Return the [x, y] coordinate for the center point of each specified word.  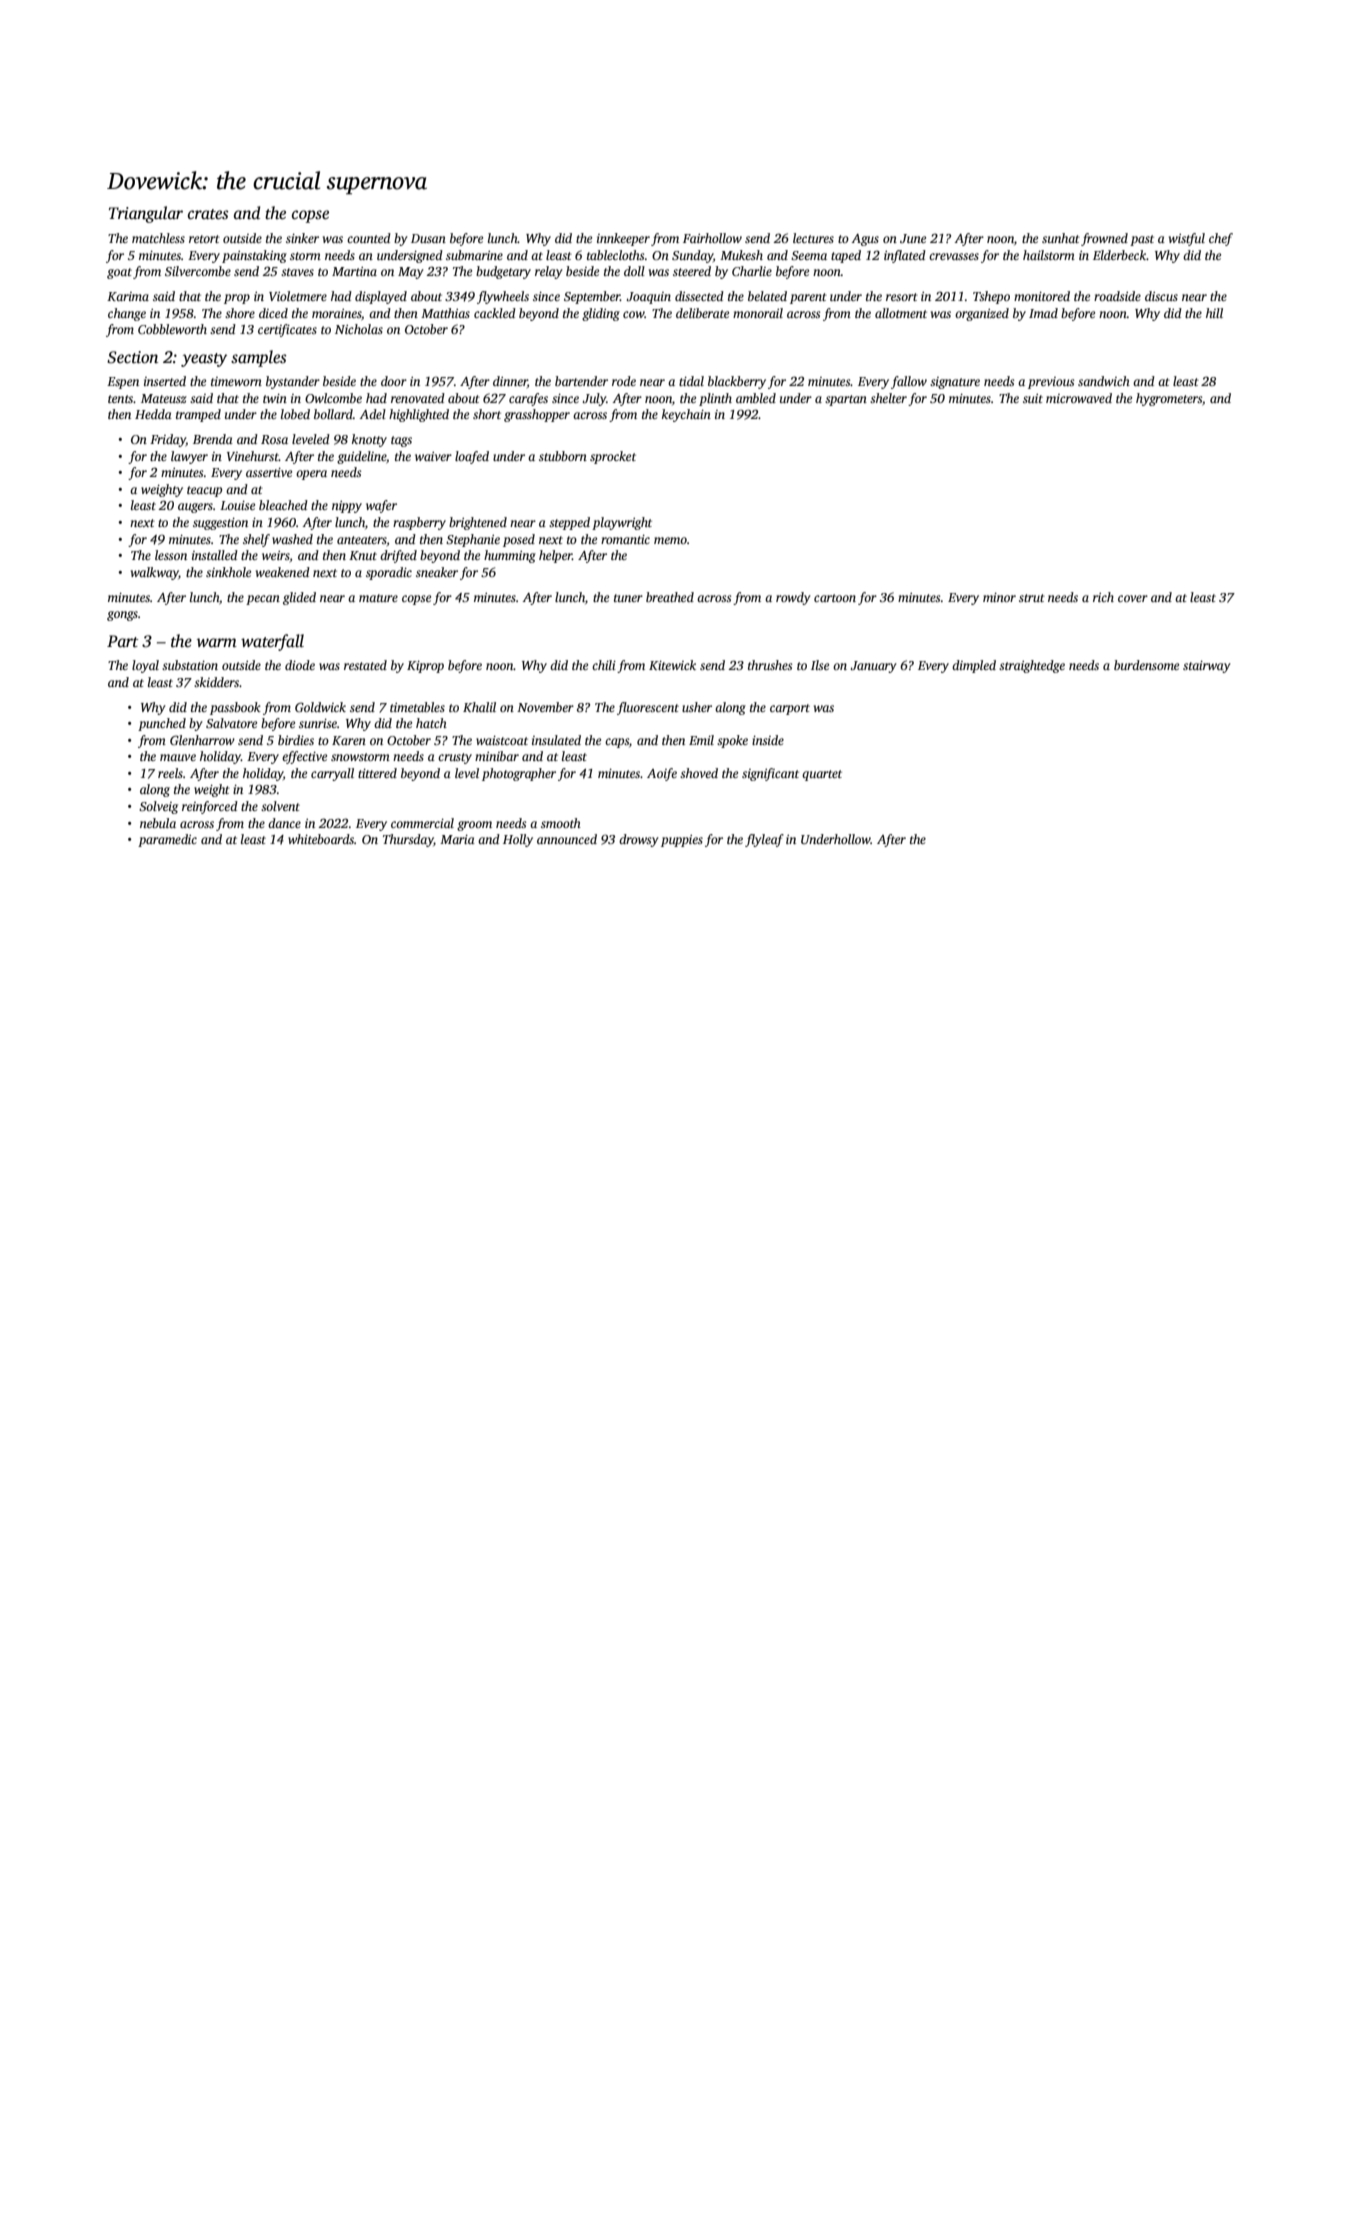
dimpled [974, 666]
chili [604, 665]
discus [1161, 296]
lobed [295, 414]
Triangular [146, 214]
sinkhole [228, 572]
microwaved [1079, 398]
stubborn [563, 456]
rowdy [793, 598]
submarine [474, 255]
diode [300, 665]
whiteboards [321, 839]
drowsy [639, 840]
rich [1103, 597]
